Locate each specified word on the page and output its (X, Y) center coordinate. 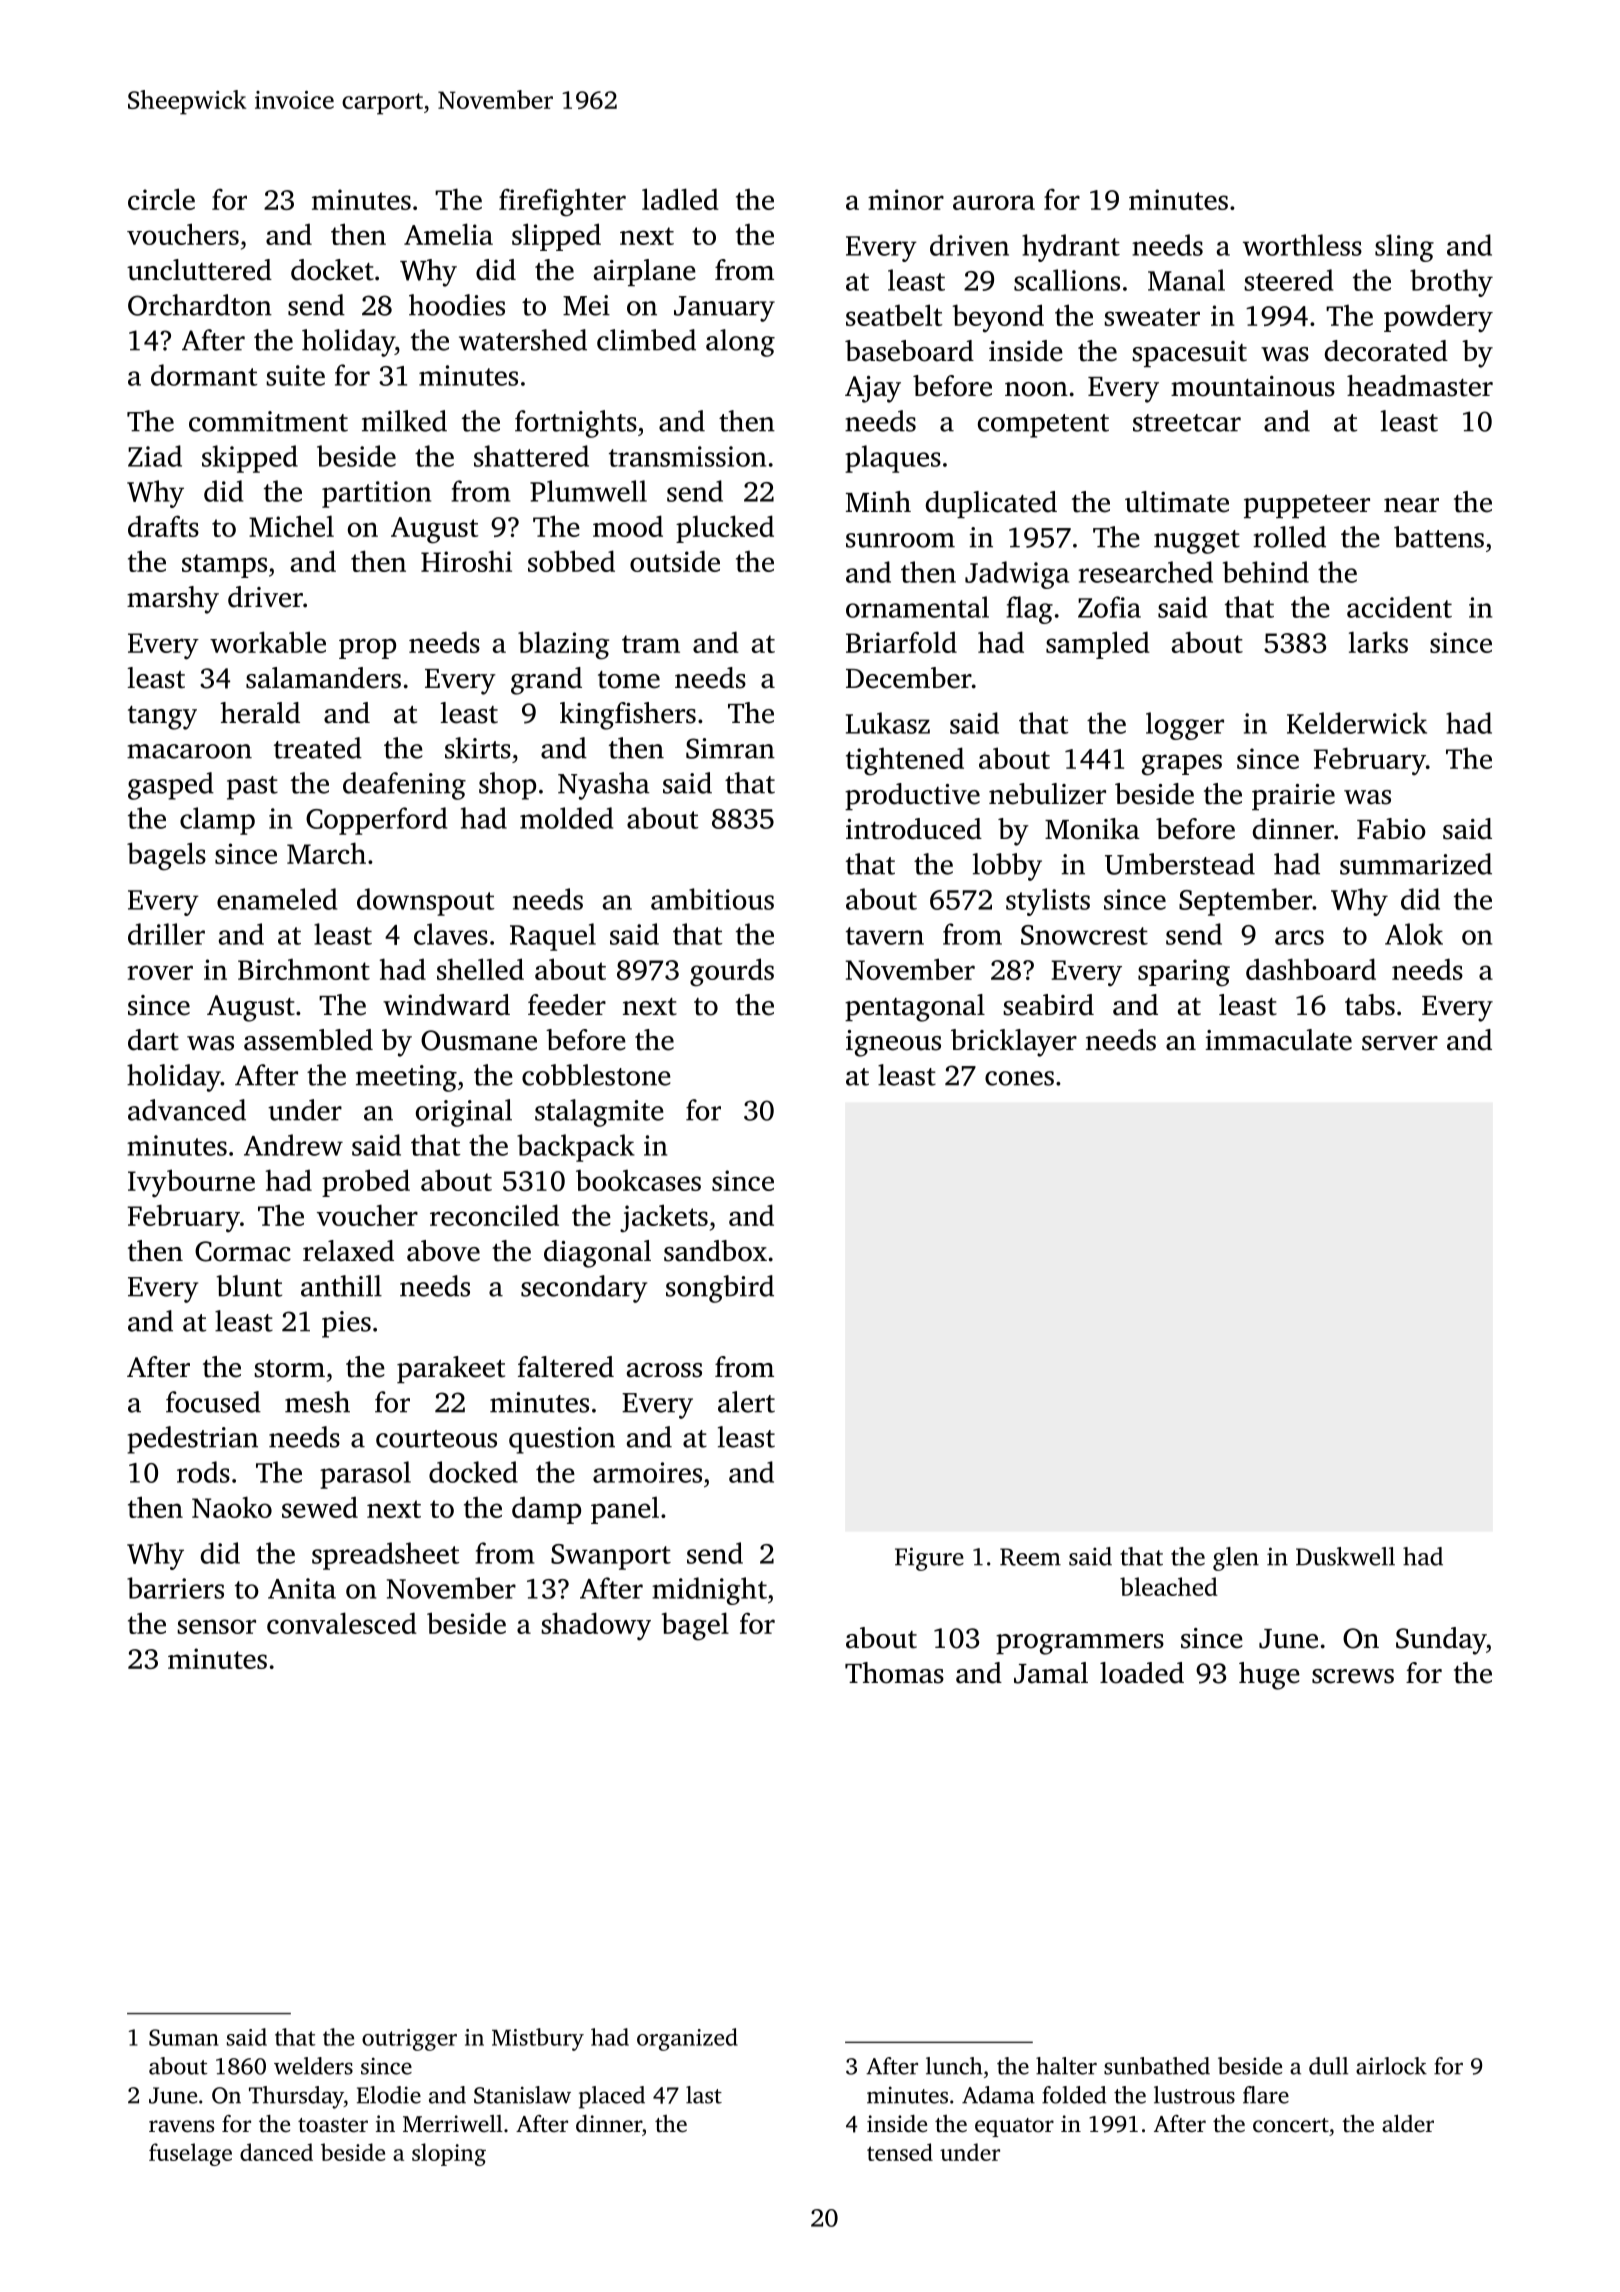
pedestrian (192, 1440)
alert (746, 1402)
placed (612, 2097)
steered (1288, 280)
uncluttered (199, 270)
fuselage (190, 2154)
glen (1236, 1559)
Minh (878, 501)
